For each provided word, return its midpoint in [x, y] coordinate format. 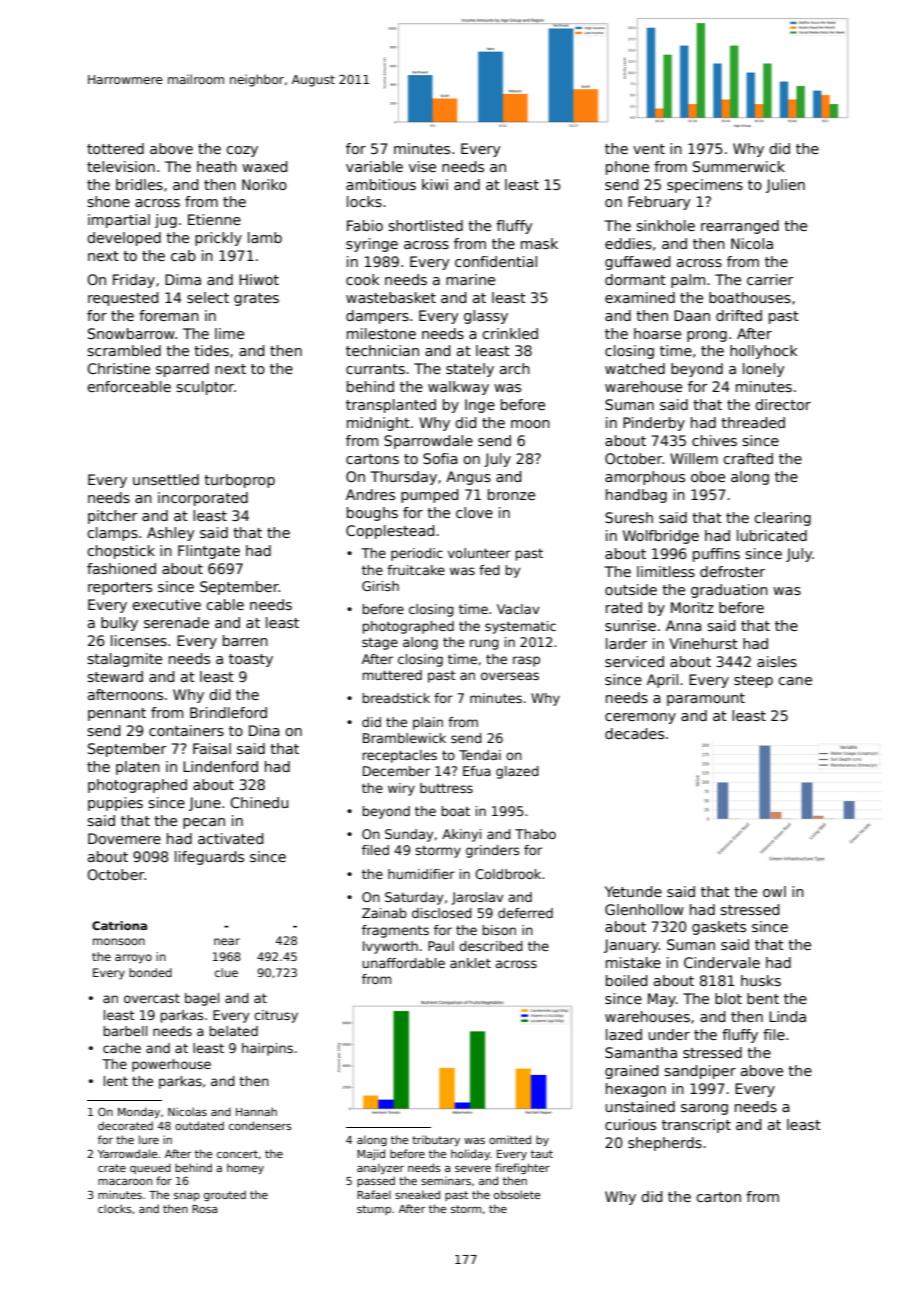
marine [470, 279]
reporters [120, 588]
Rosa [204, 1209]
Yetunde [633, 891]
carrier [770, 279]
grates [256, 299]
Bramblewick [404, 738]
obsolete [517, 1194]
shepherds [665, 1144]
